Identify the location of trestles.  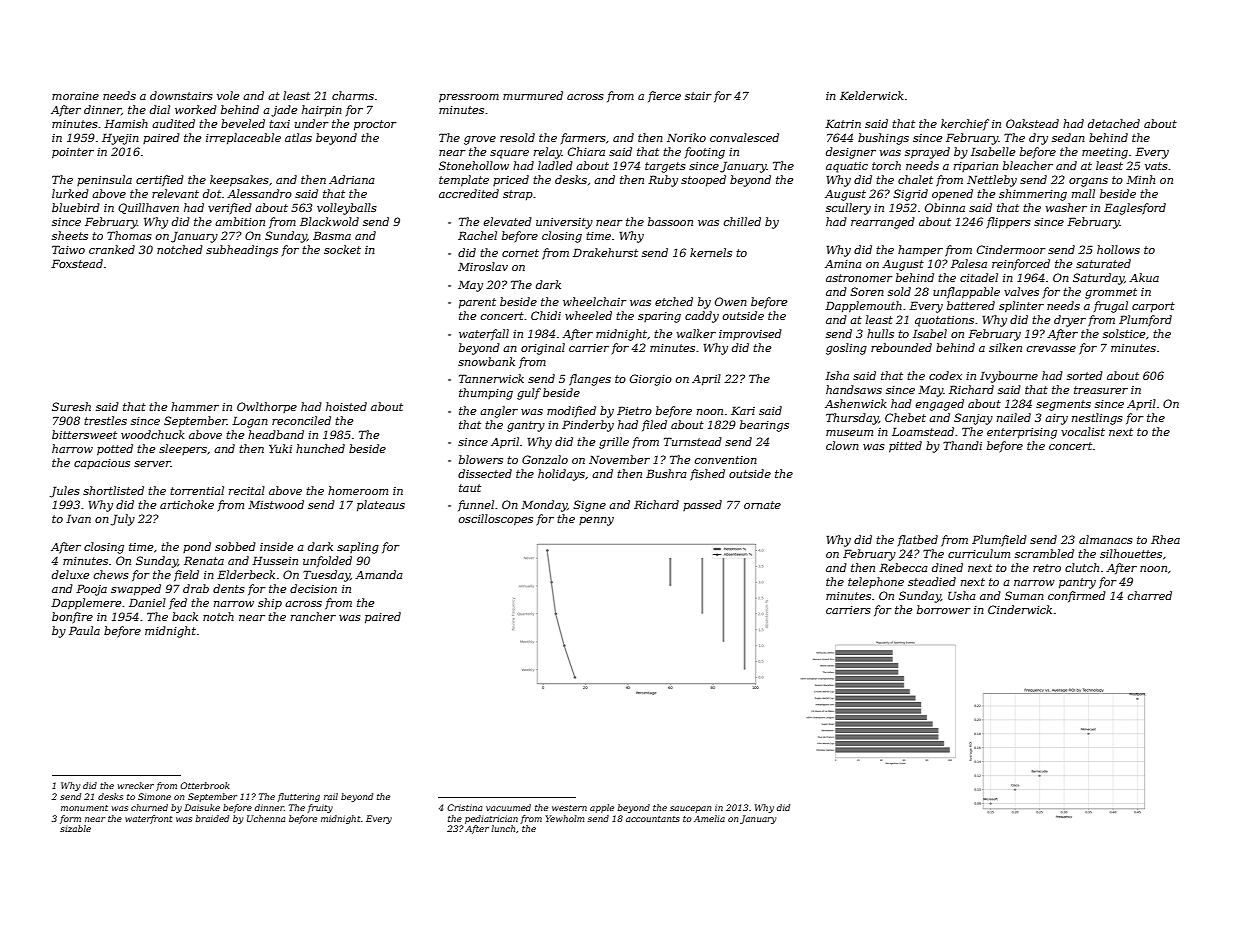
(105, 420).
